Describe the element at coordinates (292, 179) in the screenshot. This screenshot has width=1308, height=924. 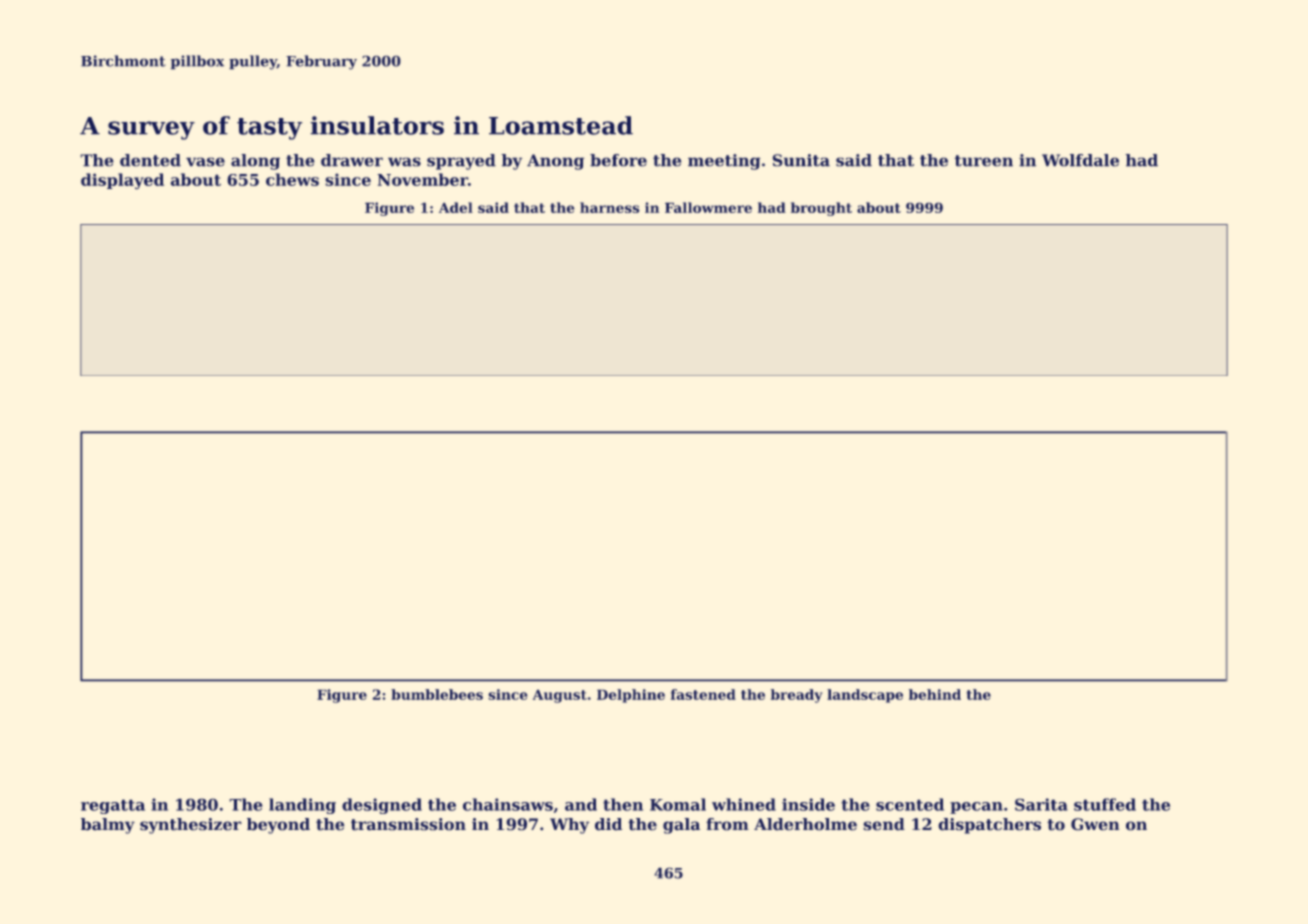
I see `chews` at that location.
